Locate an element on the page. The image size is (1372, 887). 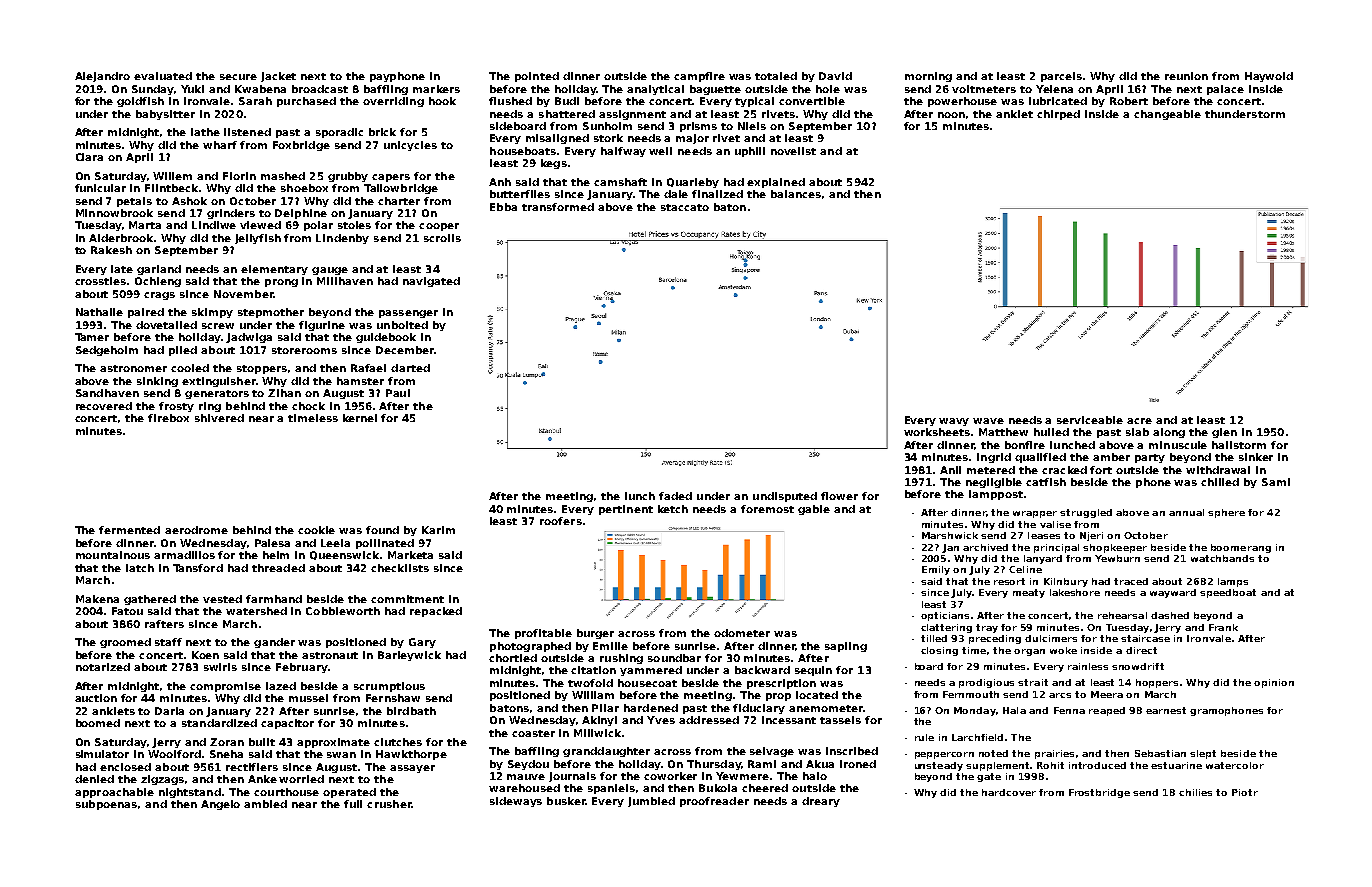
campfire is located at coordinates (699, 77).
